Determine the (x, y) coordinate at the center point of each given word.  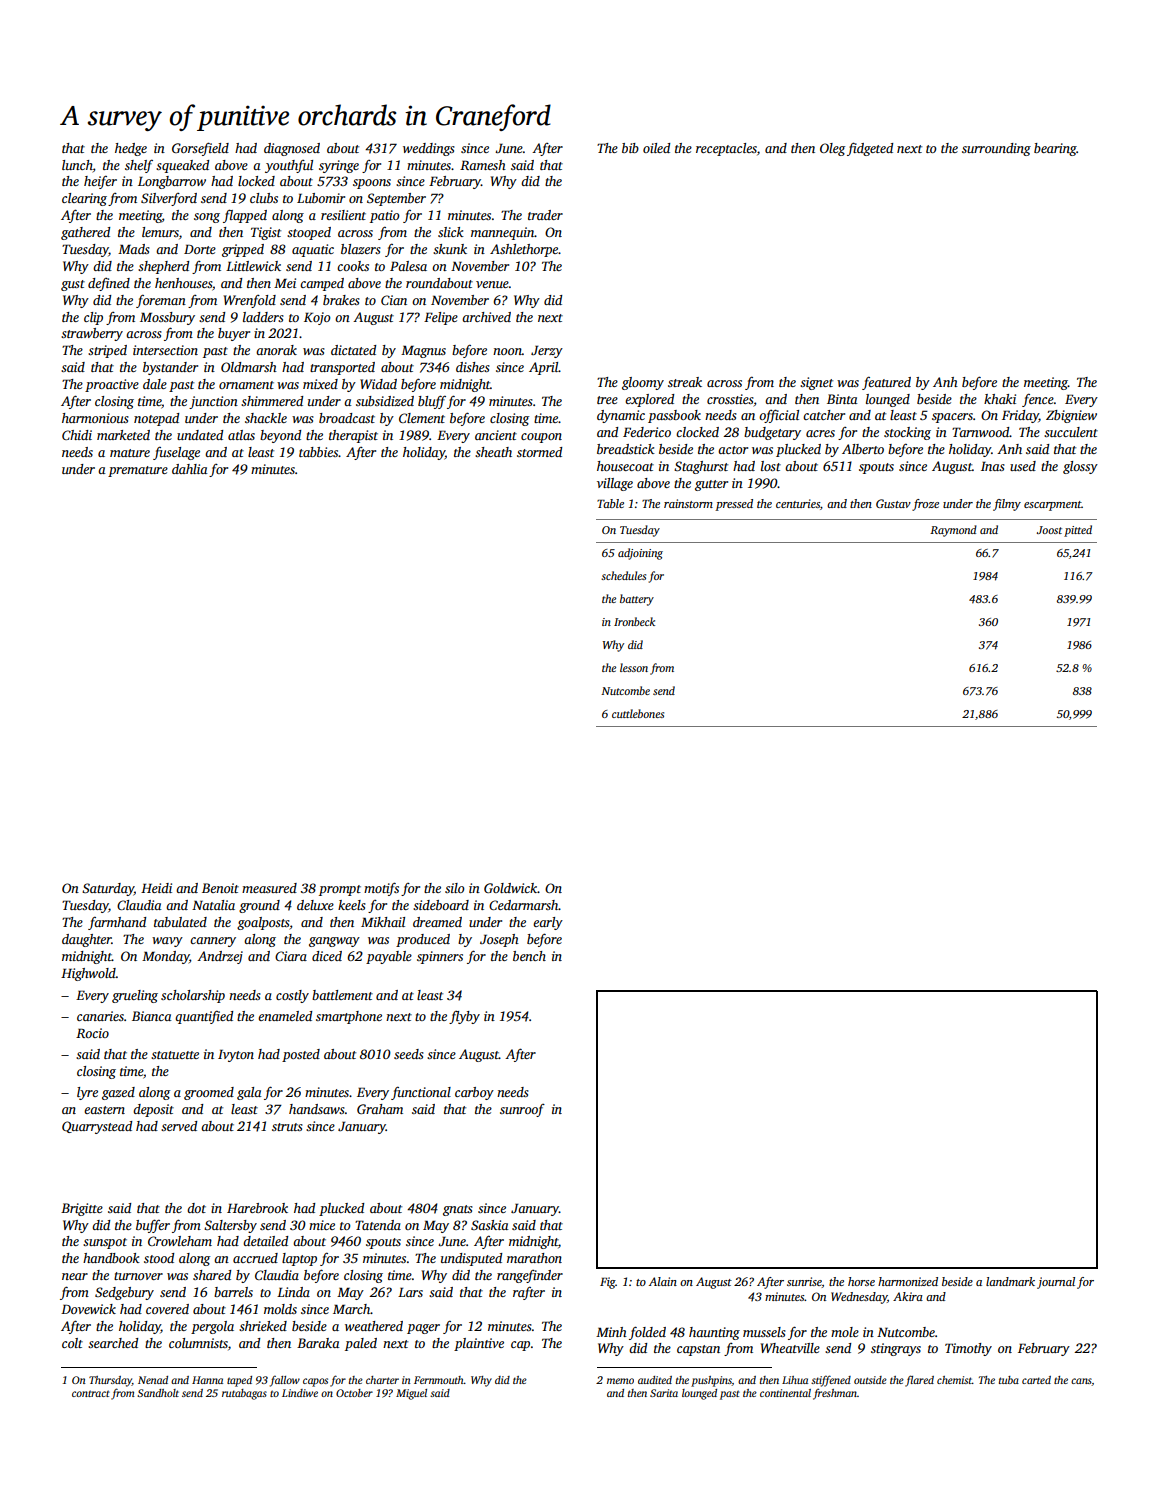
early (548, 923)
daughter (87, 940)
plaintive (479, 1344)
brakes (341, 300)
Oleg (832, 149)
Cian (394, 300)
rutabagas (244, 1394)
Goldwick (510, 888)
